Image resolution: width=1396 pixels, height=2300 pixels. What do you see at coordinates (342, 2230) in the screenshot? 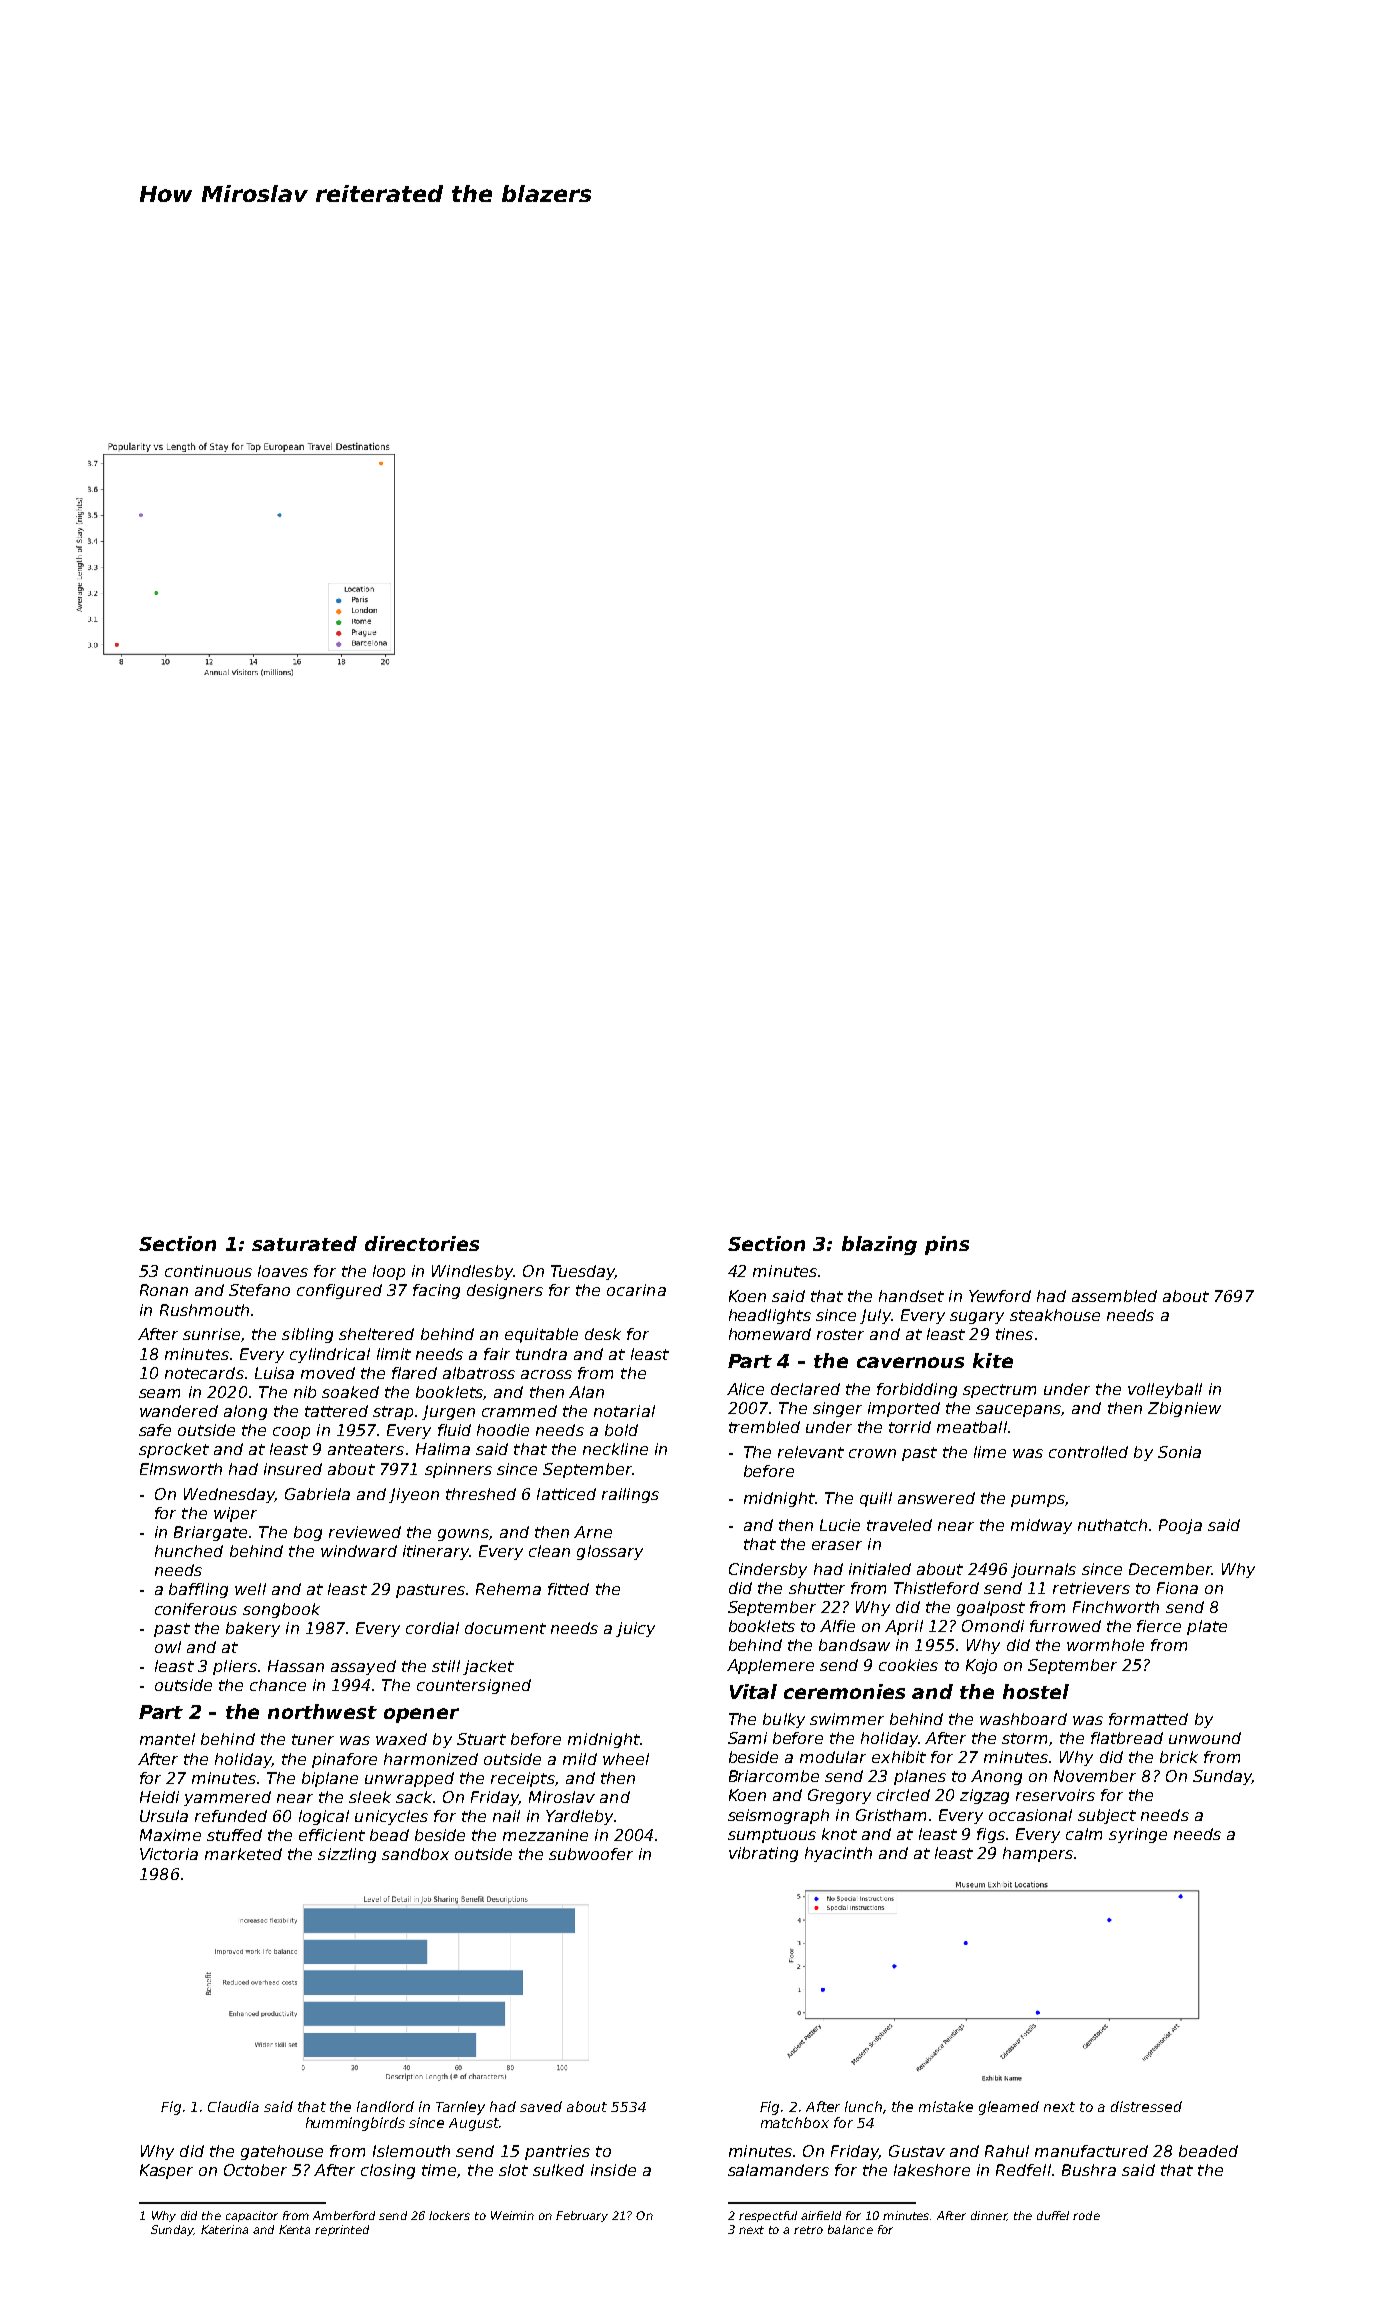
I see `reprinted` at bounding box center [342, 2230].
